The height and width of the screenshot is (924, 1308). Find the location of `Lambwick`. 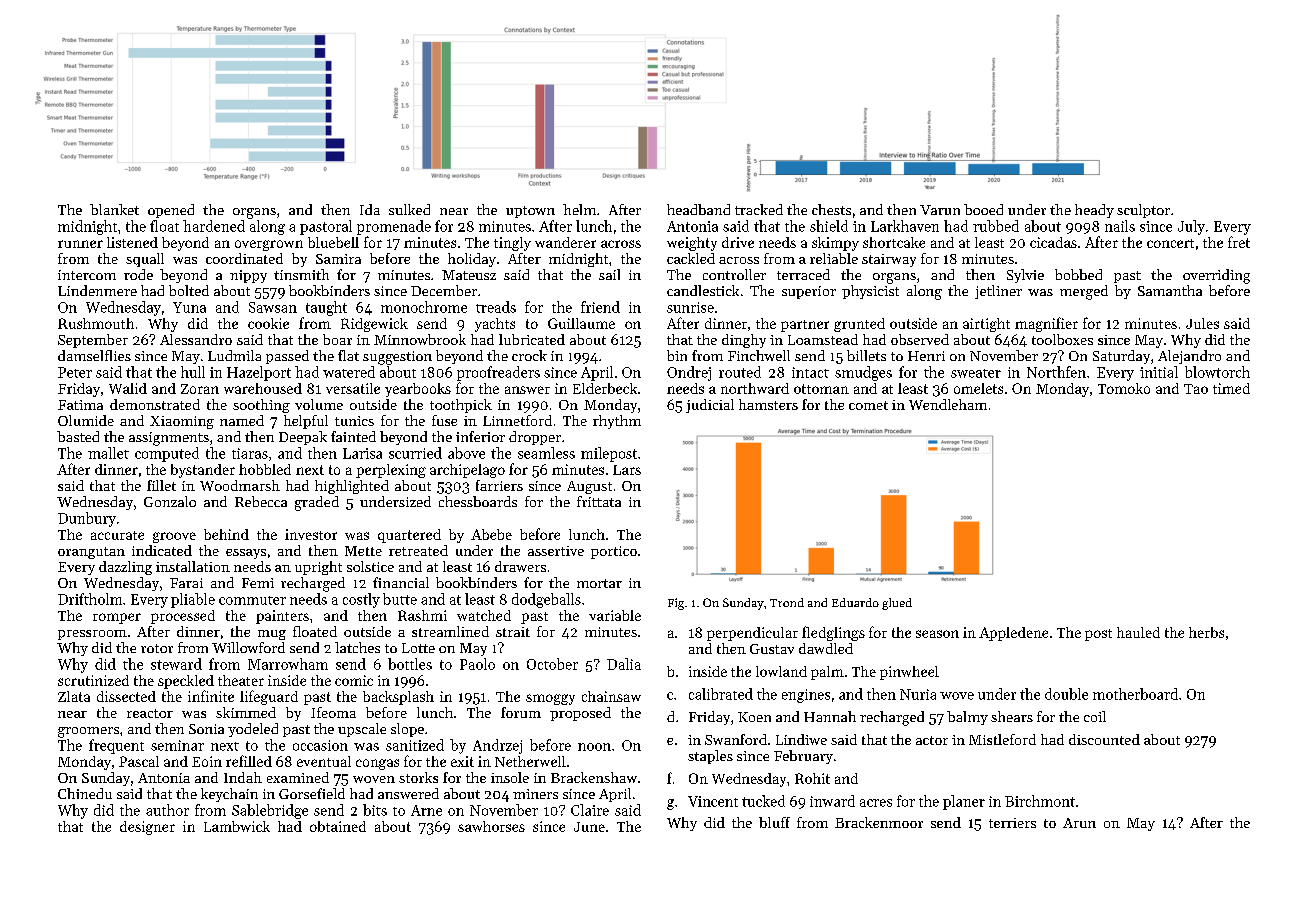

Lambwick is located at coordinates (237, 826).
